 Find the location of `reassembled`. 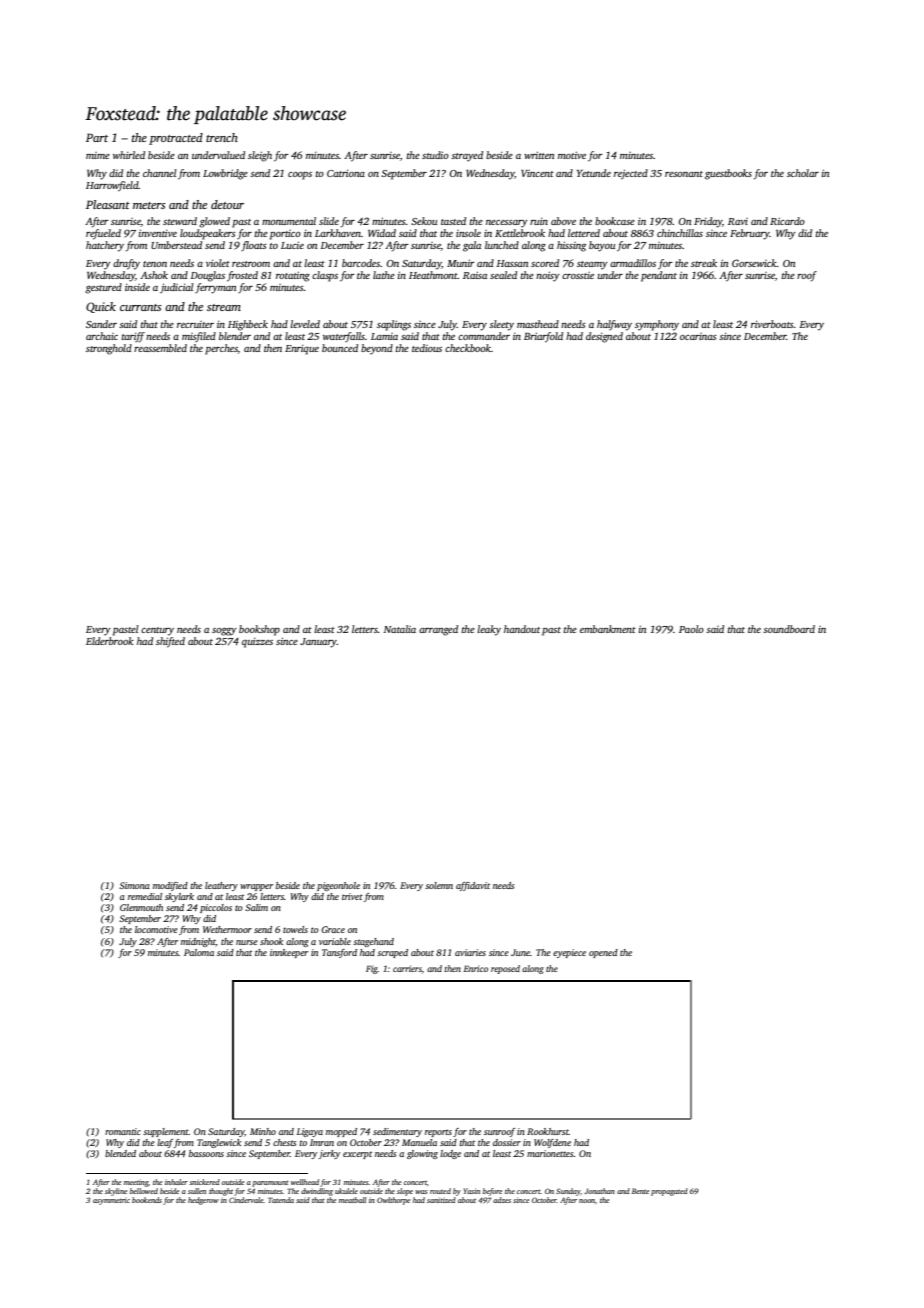

reassembled is located at coordinates (160, 348).
